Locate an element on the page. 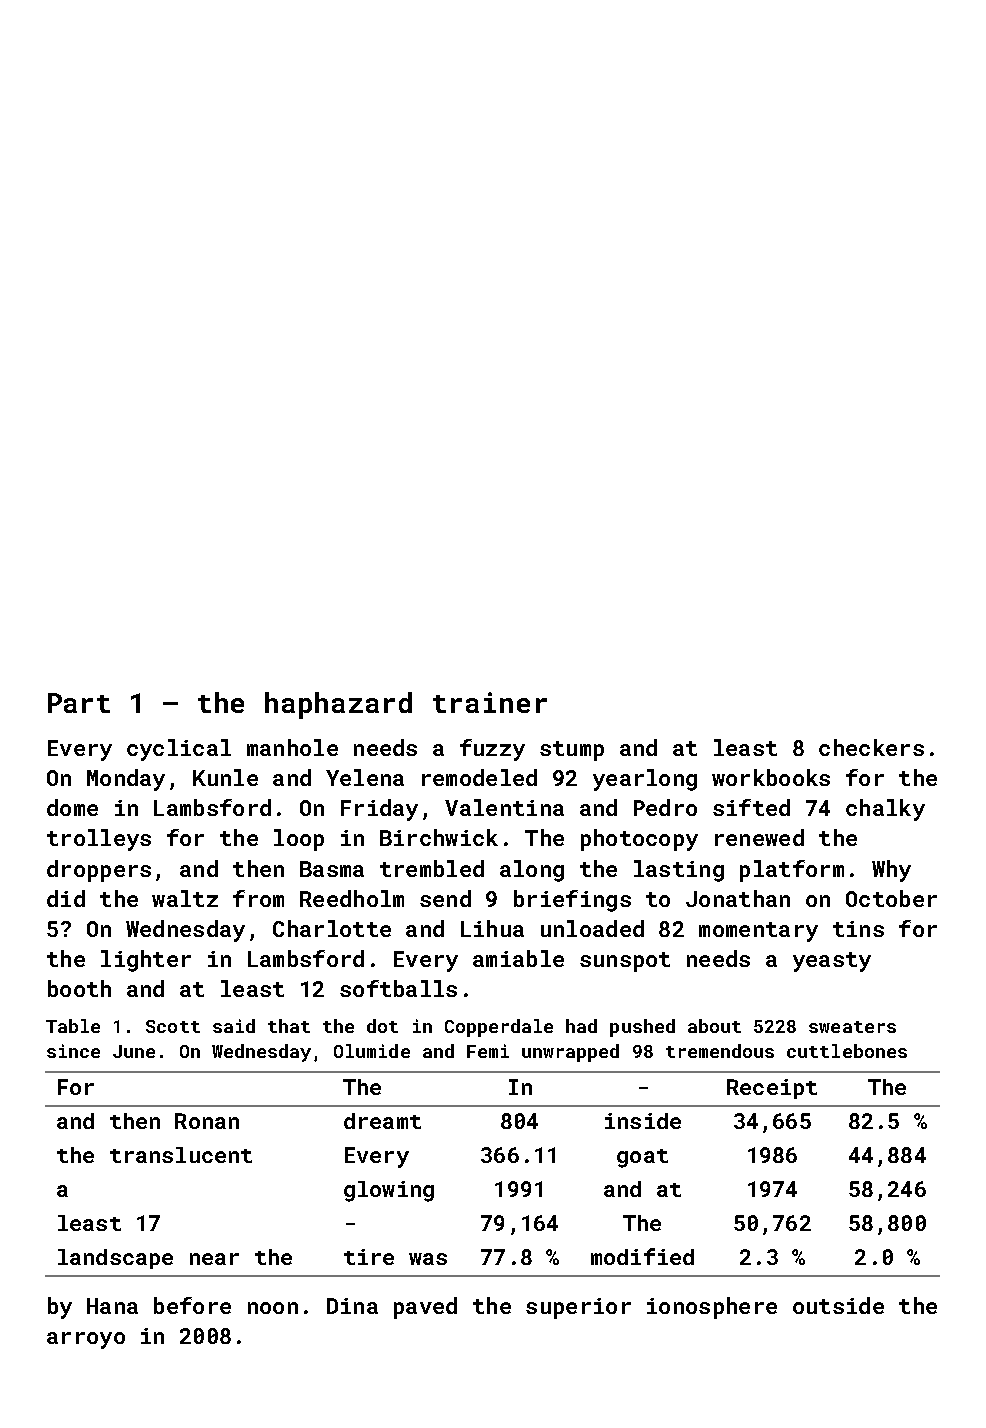  softballs is located at coordinates (398, 988).
